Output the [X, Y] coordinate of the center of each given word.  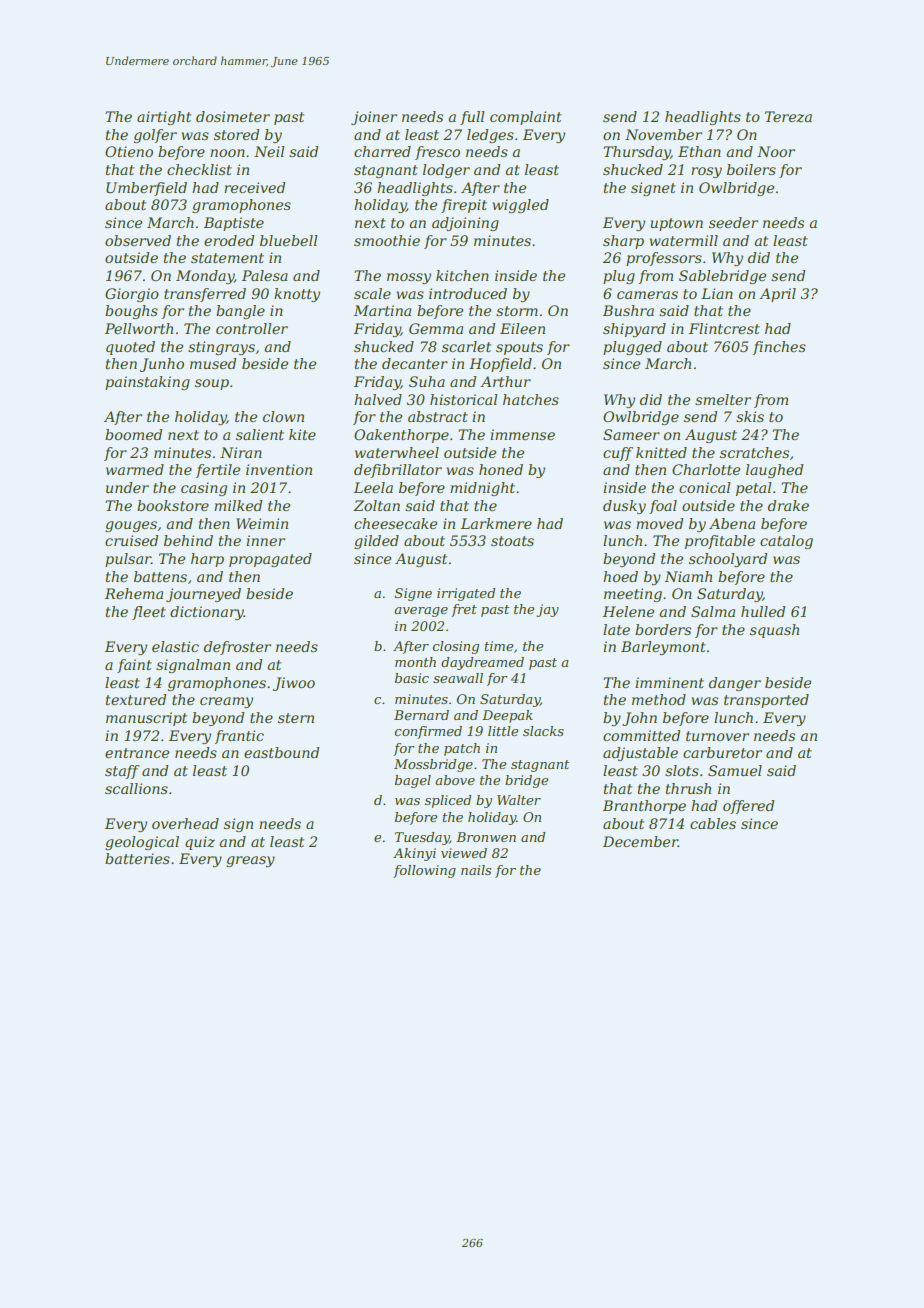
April [777, 295]
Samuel [735, 770]
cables [713, 823]
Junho [162, 365]
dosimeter [233, 116]
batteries [137, 858]
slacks [543, 731]
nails [476, 870]
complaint [526, 118]
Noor [776, 151]
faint [134, 666]
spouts [519, 348]
